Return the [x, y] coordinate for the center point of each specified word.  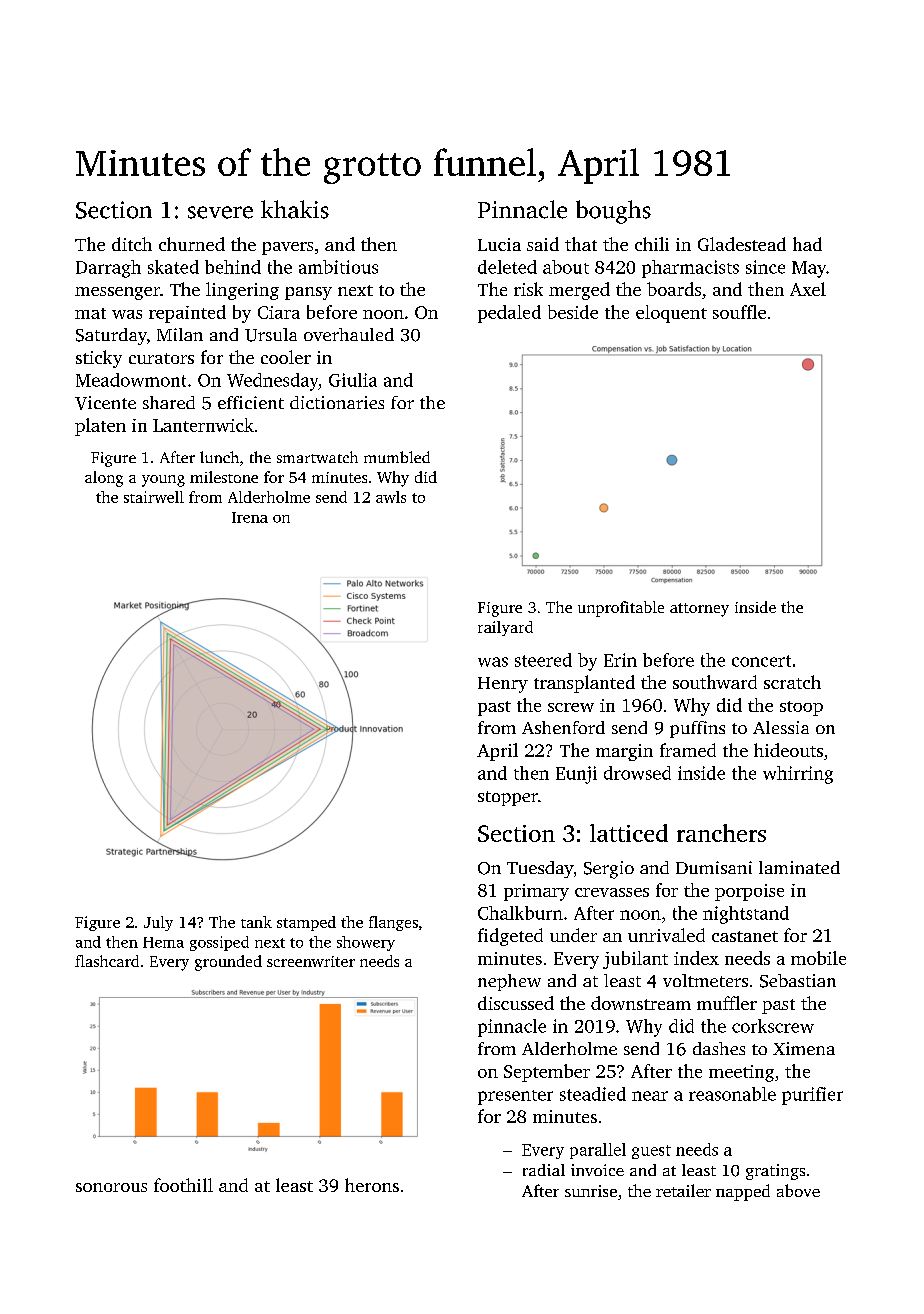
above [798, 1190]
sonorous [111, 1187]
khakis [295, 209]
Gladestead [742, 244]
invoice [597, 1170]
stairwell [154, 497]
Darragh [108, 269]
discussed [516, 1003]
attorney [699, 610]
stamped [306, 923]
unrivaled [666, 935]
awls [391, 497]
